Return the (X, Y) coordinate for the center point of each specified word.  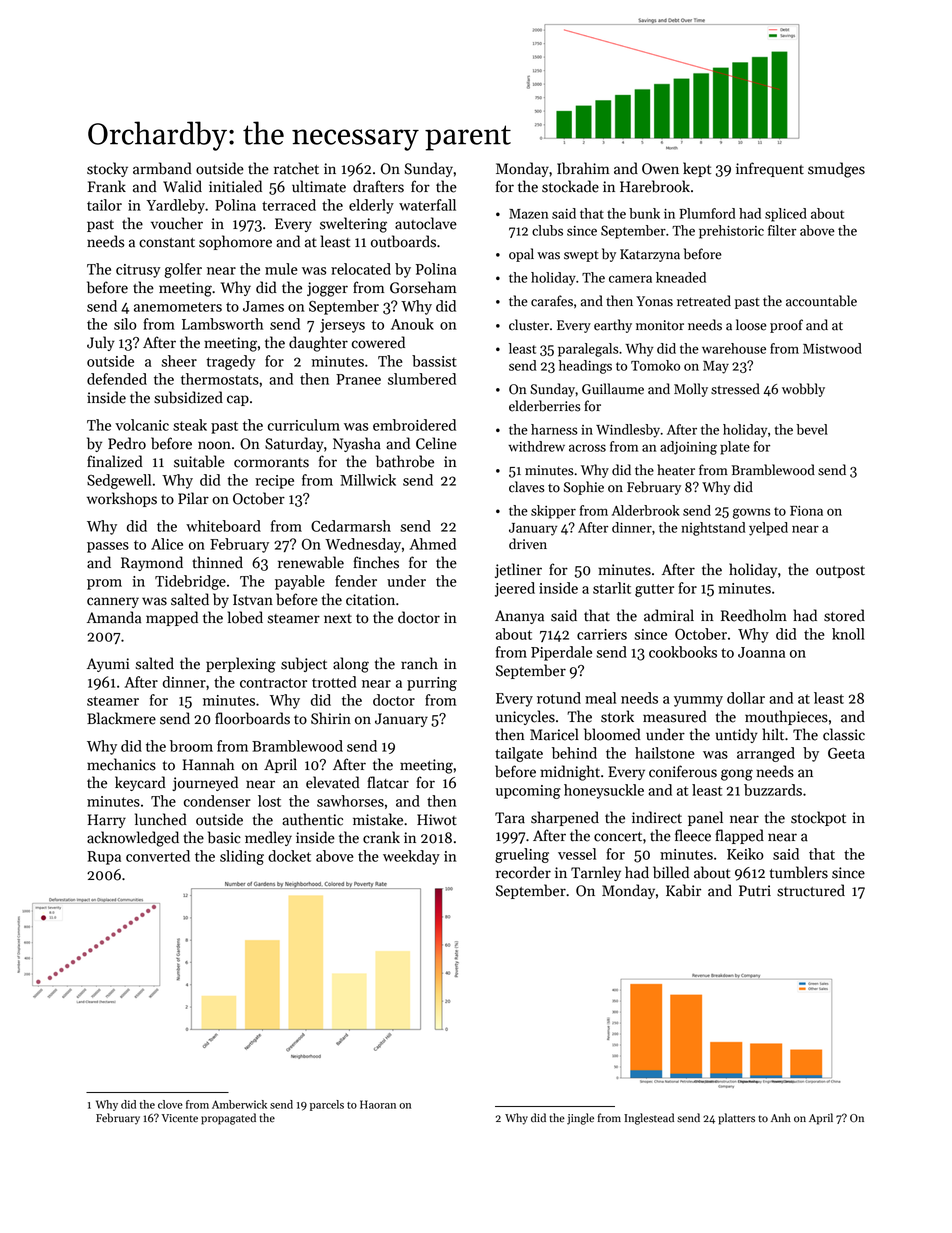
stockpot (818, 818)
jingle (580, 1119)
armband (162, 168)
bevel (812, 429)
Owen (660, 169)
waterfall (427, 205)
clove (170, 1104)
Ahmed (433, 544)
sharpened (565, 818)
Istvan (253, 600)
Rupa (104, 858)
